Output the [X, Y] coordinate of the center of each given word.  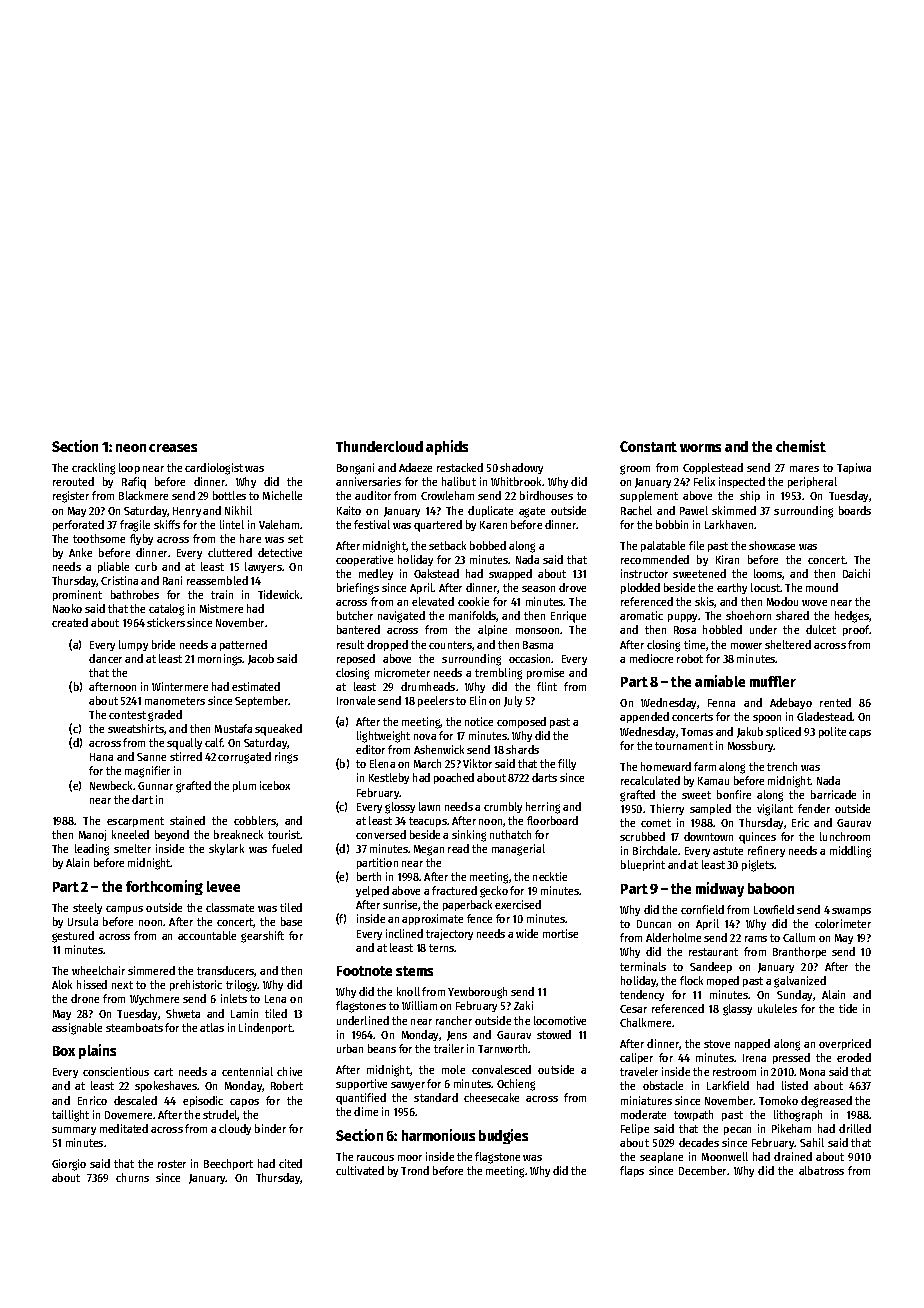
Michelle [282, 495]
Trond [415, 1170]
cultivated [360, 1170]
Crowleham [447, 495]
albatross [821, 1170]
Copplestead [713, 468]
